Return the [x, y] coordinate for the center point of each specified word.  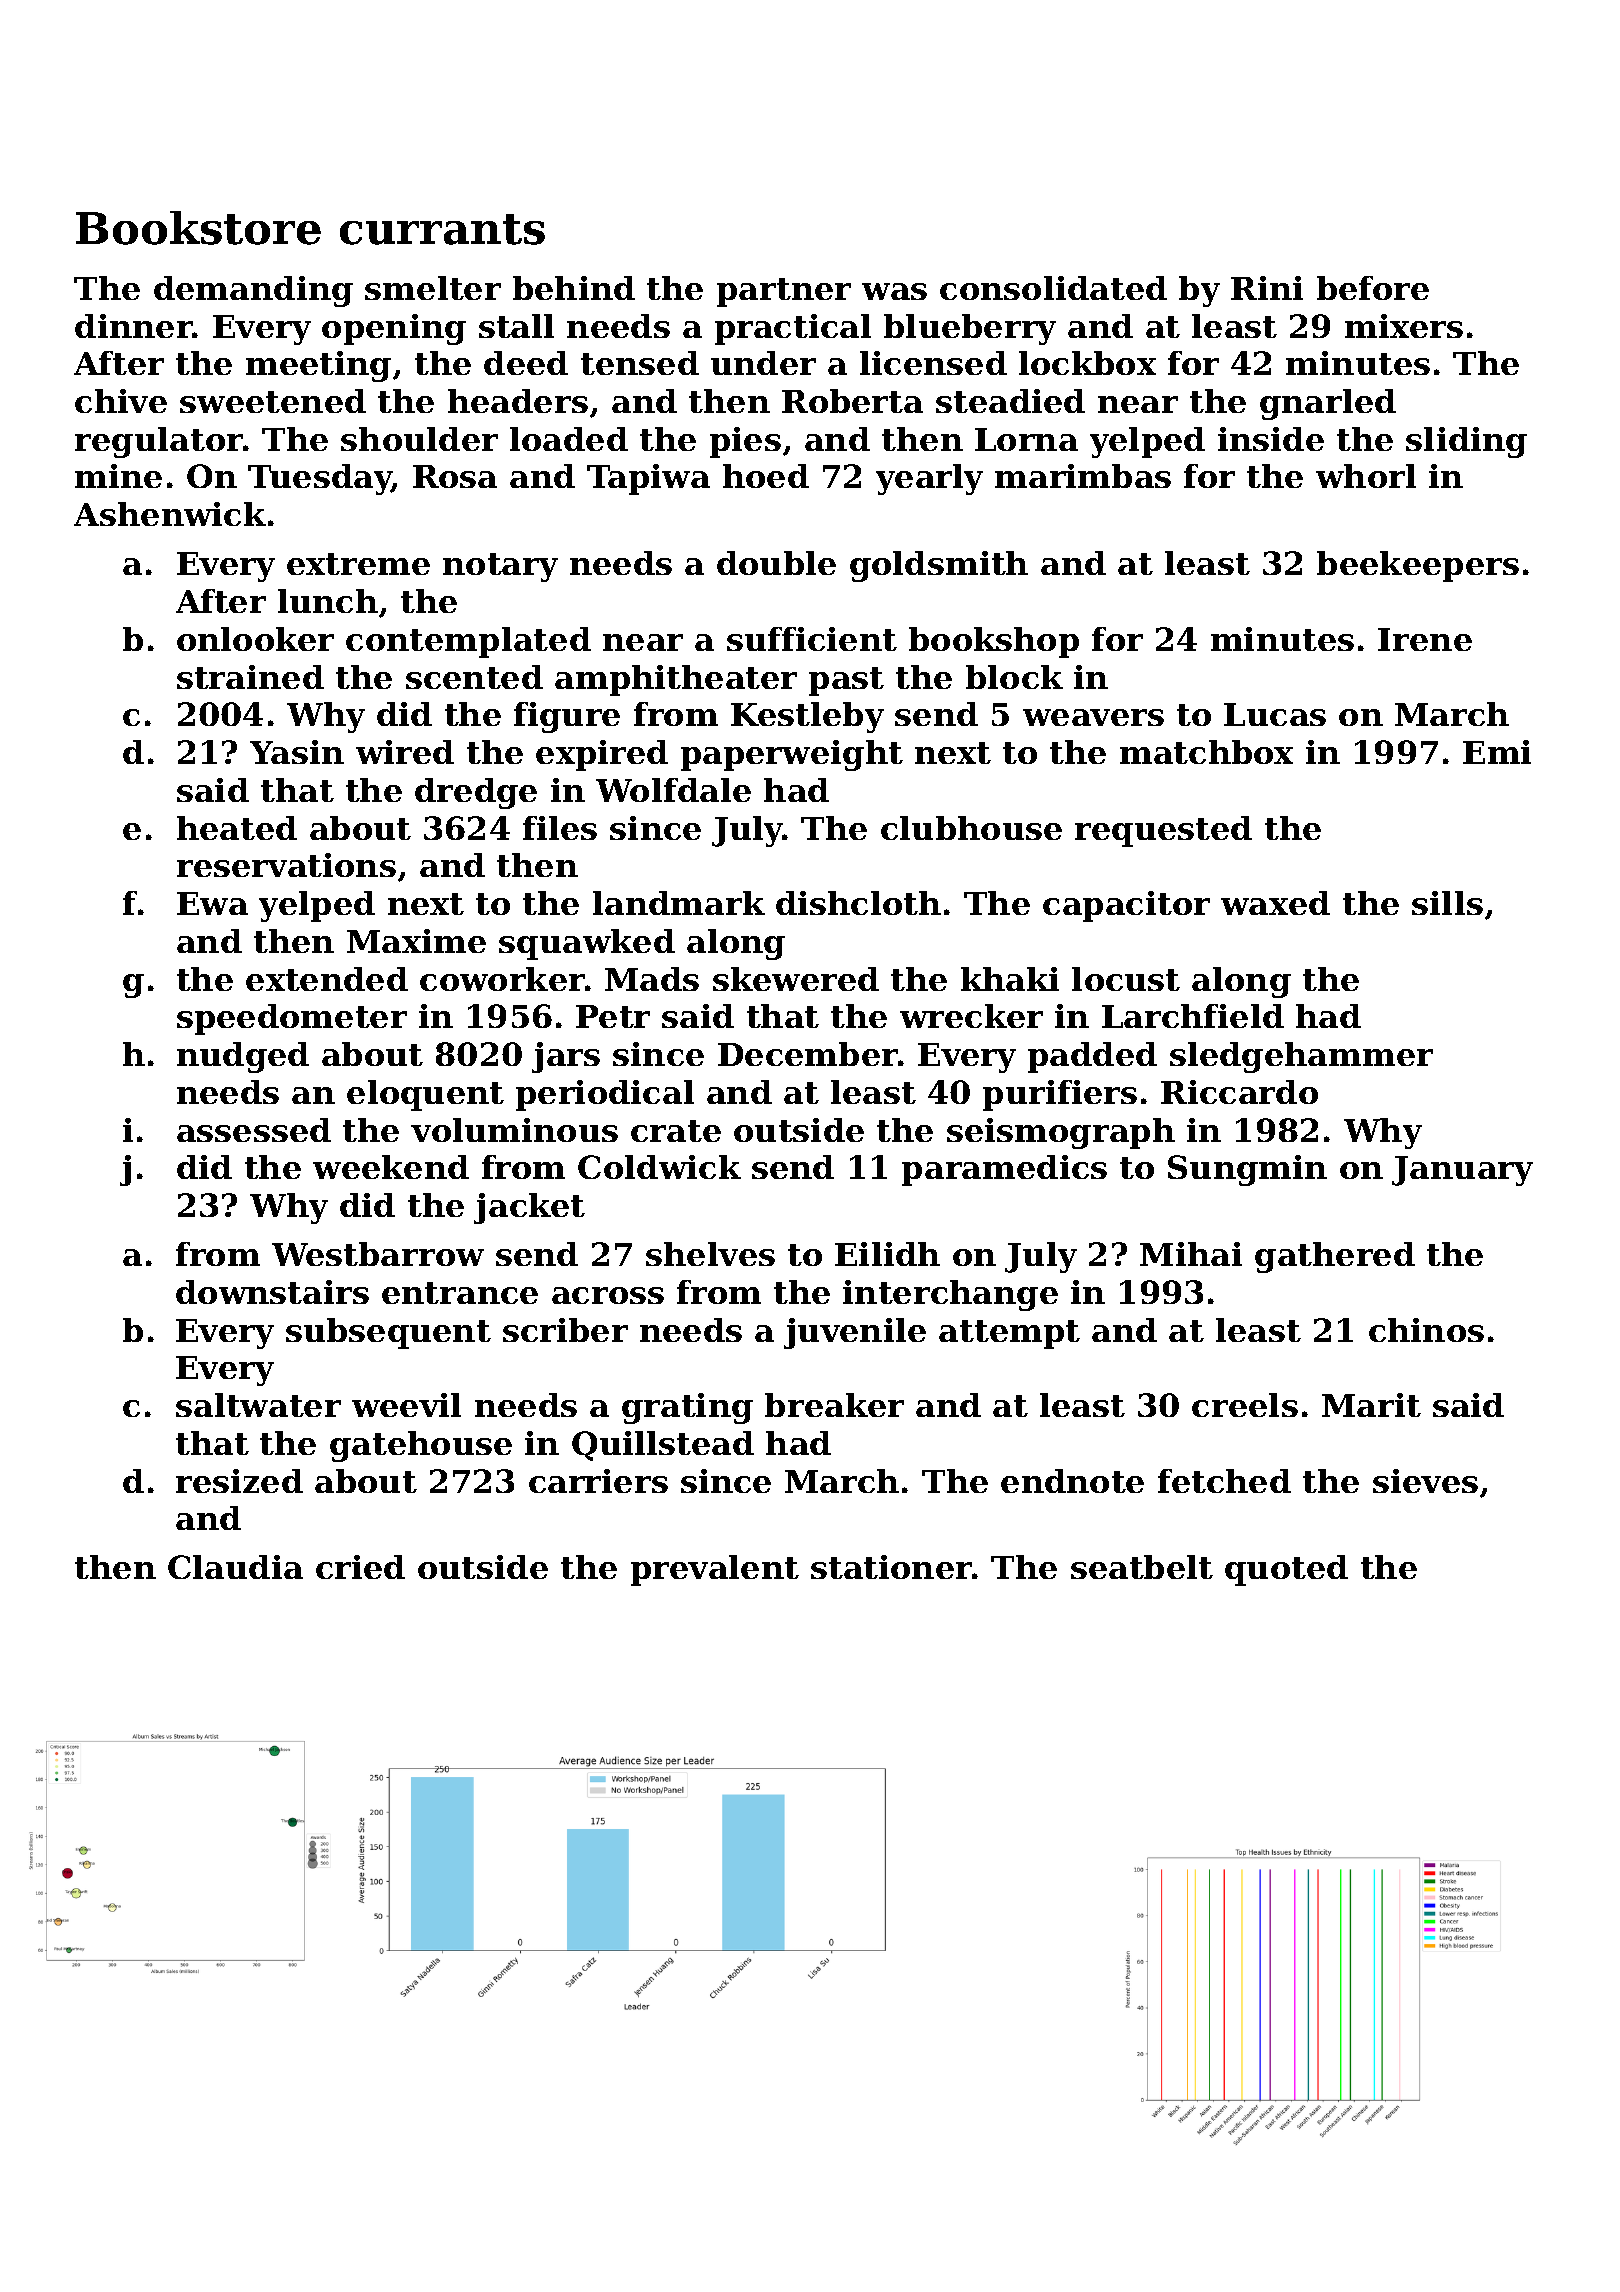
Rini [1267, 288]
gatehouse [421, 1446]
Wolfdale [673, 790]
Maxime [416, 941]
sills [1447, 903]
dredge [476, 793]
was [894, 291]
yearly [929, 479]
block [1014, 677]
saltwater [258, 1405]
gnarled [1328, 404]
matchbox [1206, 752]
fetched [1224, 1481]
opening [394, 329]
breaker [834, 1405]
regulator [159, 442]
